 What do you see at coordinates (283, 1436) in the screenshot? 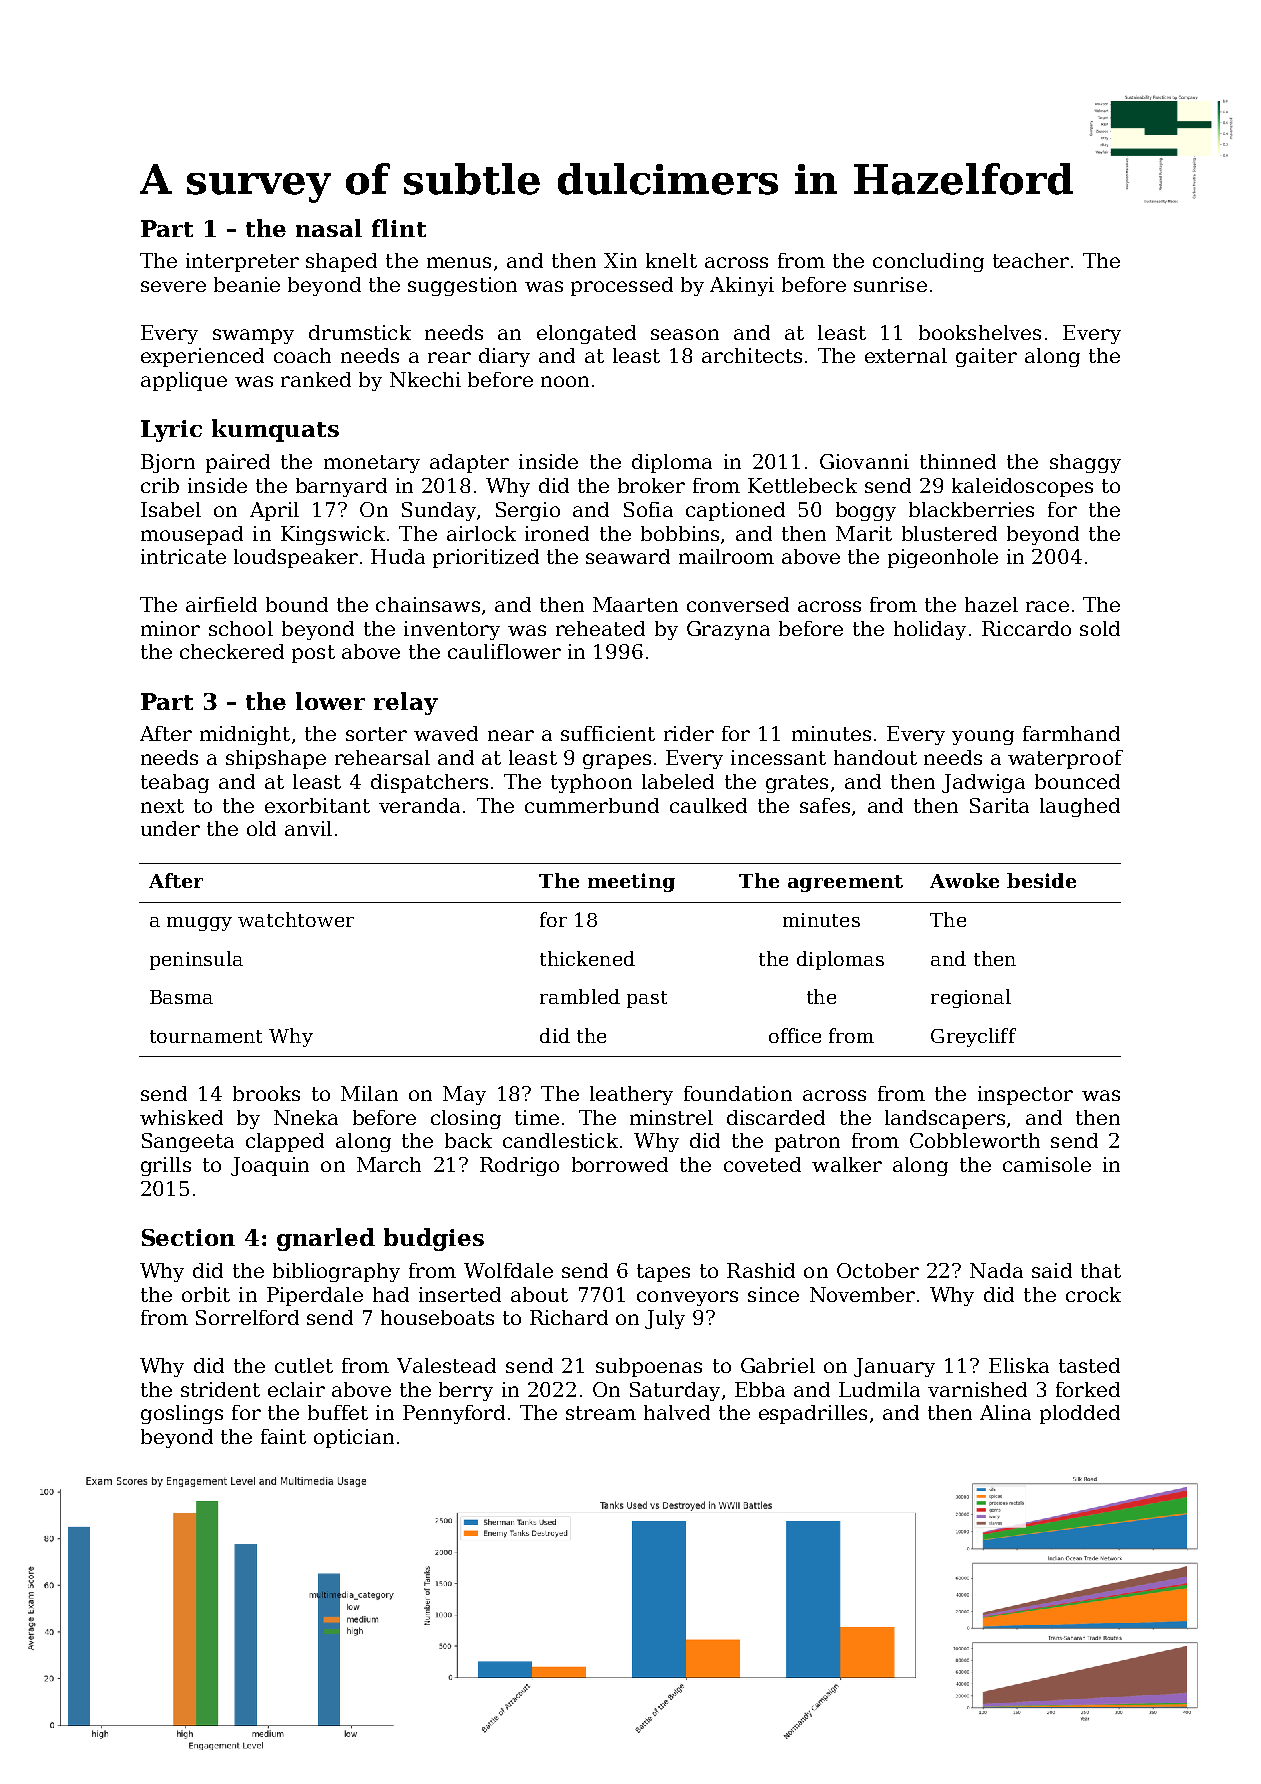
I see `faint` at bounding box center [283, 1436].
